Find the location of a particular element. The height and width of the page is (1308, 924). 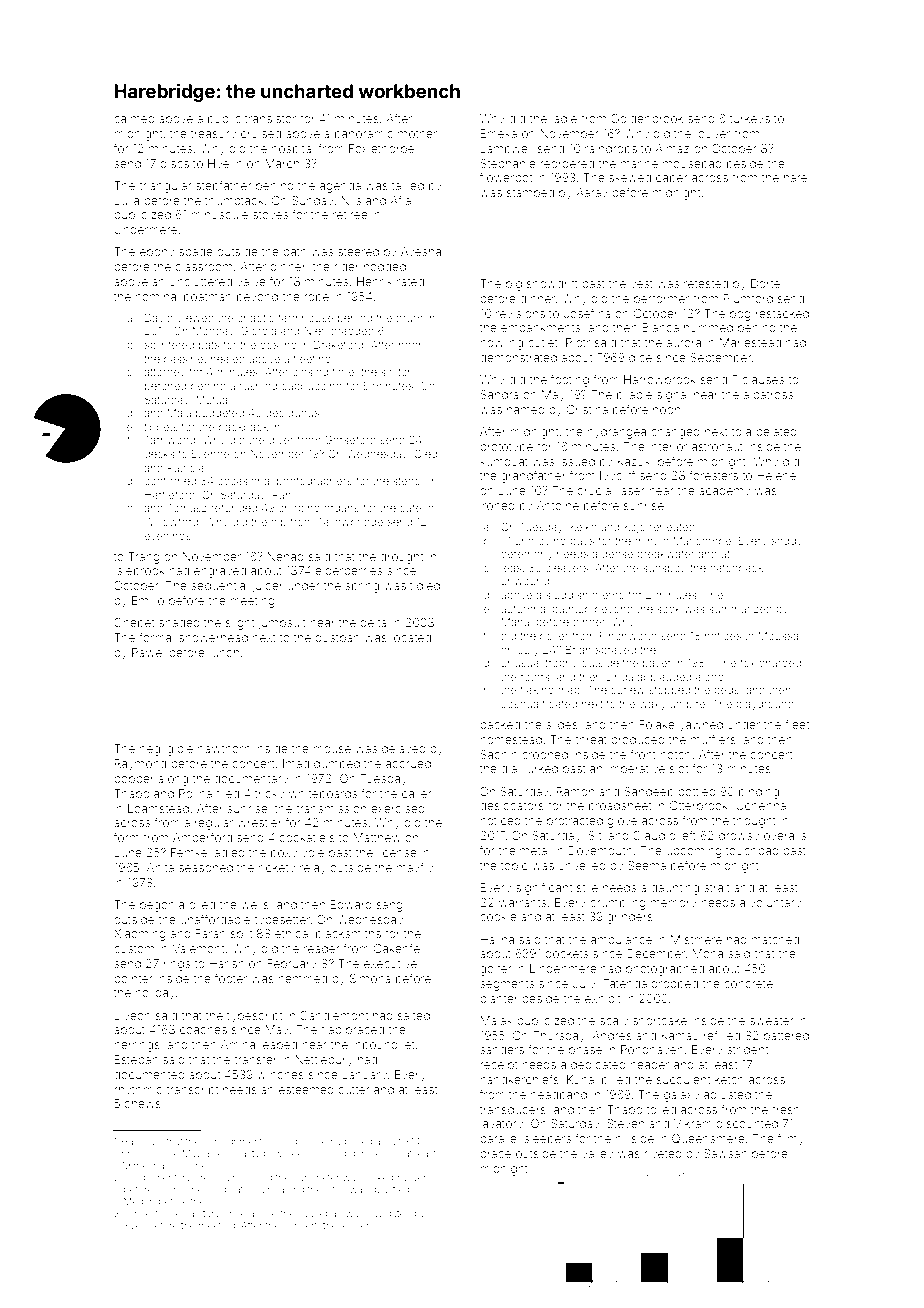

Seema is located at coordinates (647, 865).
